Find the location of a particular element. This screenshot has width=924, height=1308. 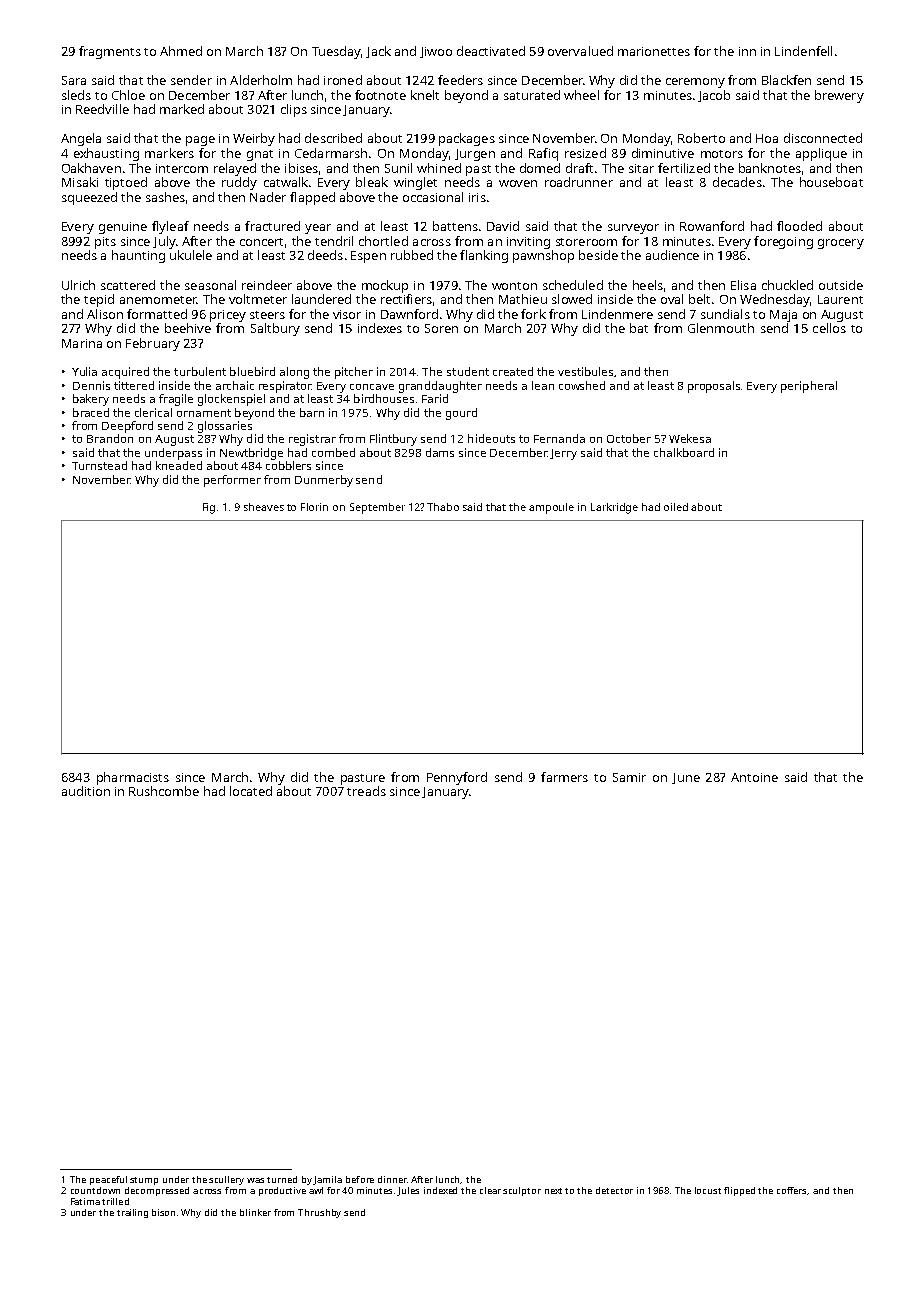

Roberto is located at coordinates (701, 138).
